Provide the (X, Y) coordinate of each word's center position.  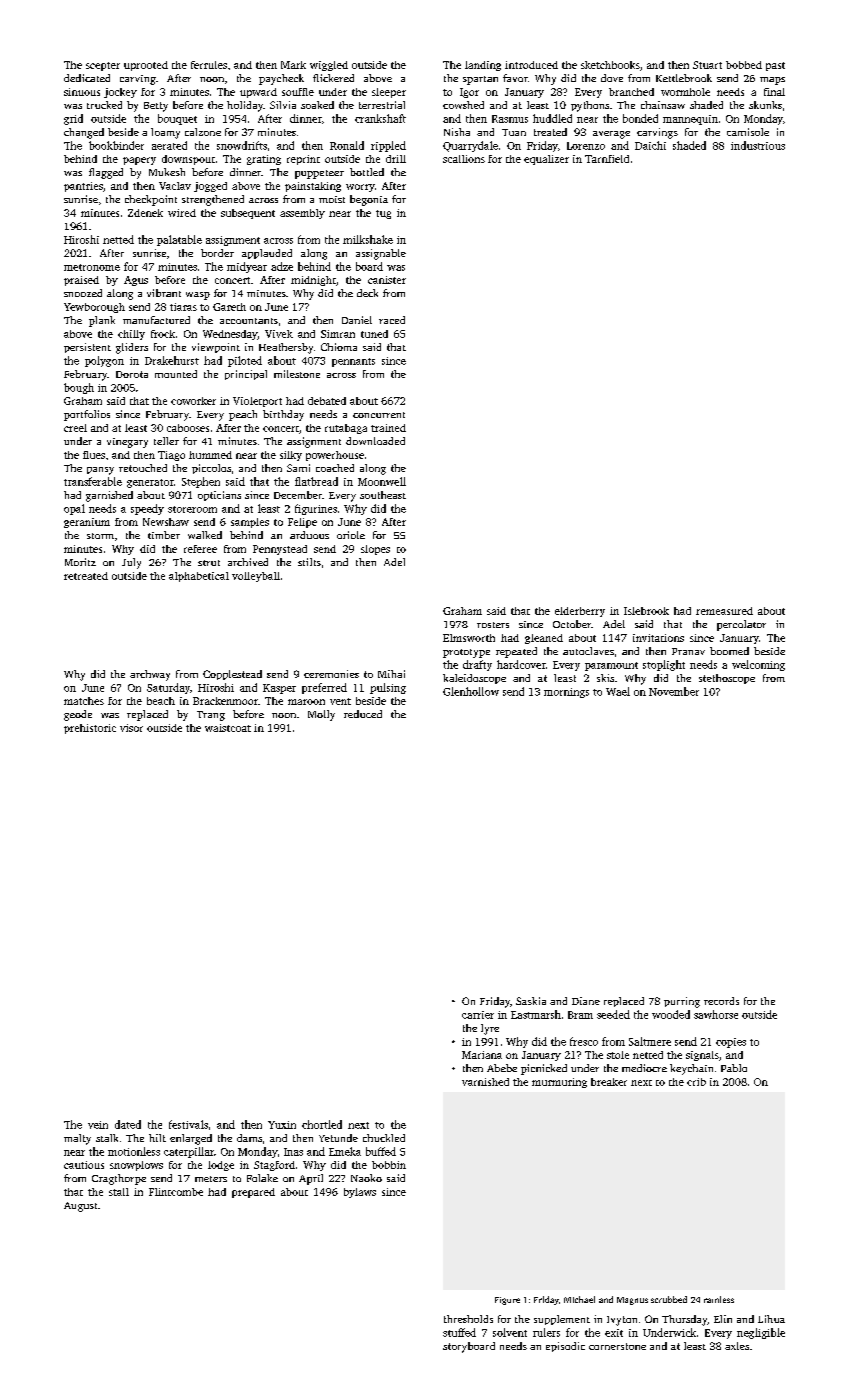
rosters (493, 625)
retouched (143, 468)
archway (150, 675)
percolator (741, 625)
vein (98, 1125)
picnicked (544, 1069)
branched (631, 92)
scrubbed (669, 1299)
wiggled (329, 66)
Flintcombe (176, 1192)
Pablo (734, 1068)
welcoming (758, 665)
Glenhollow (471, 691)
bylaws (360, 1193)
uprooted (146, 66)
